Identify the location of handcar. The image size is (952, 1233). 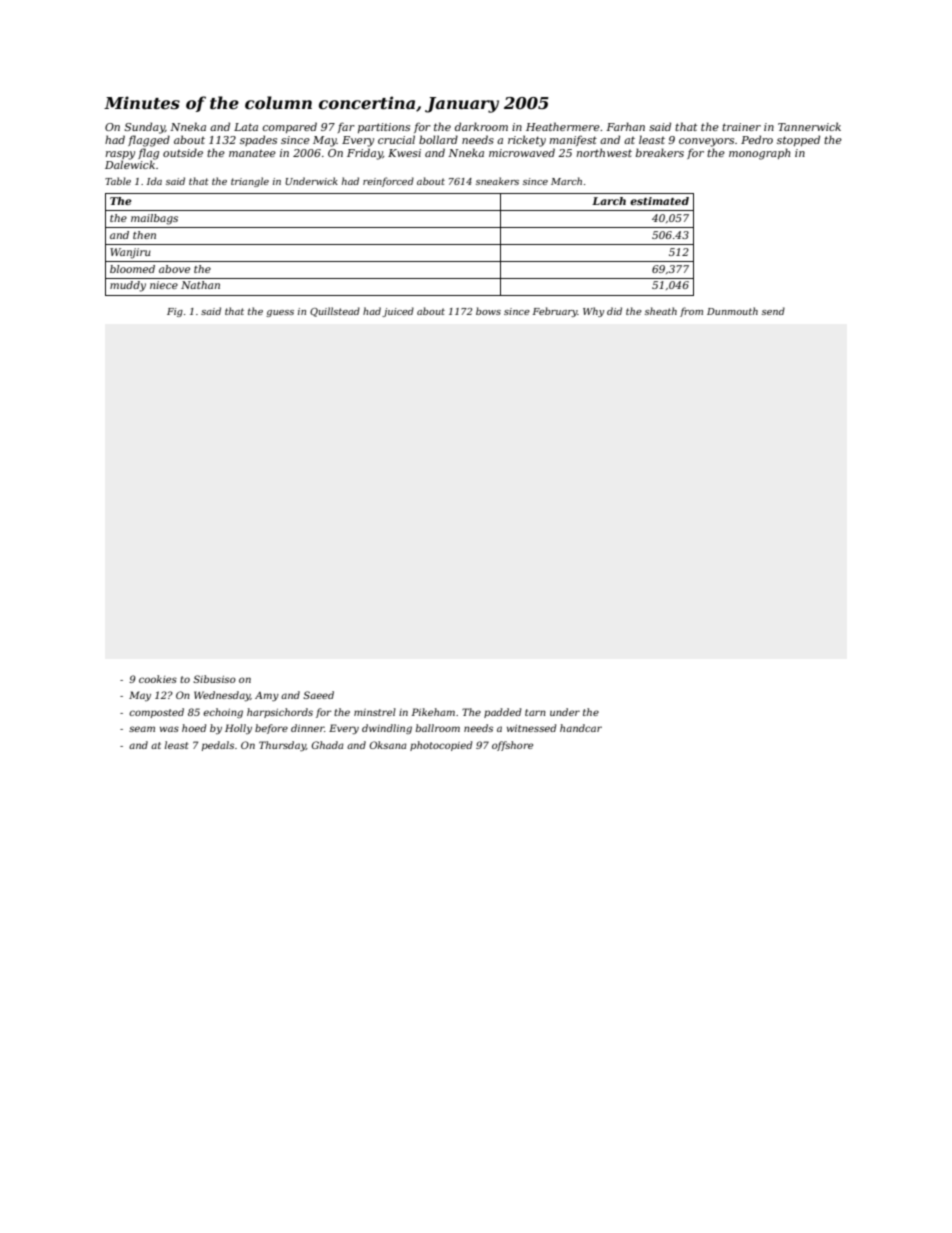
(581, 728).
